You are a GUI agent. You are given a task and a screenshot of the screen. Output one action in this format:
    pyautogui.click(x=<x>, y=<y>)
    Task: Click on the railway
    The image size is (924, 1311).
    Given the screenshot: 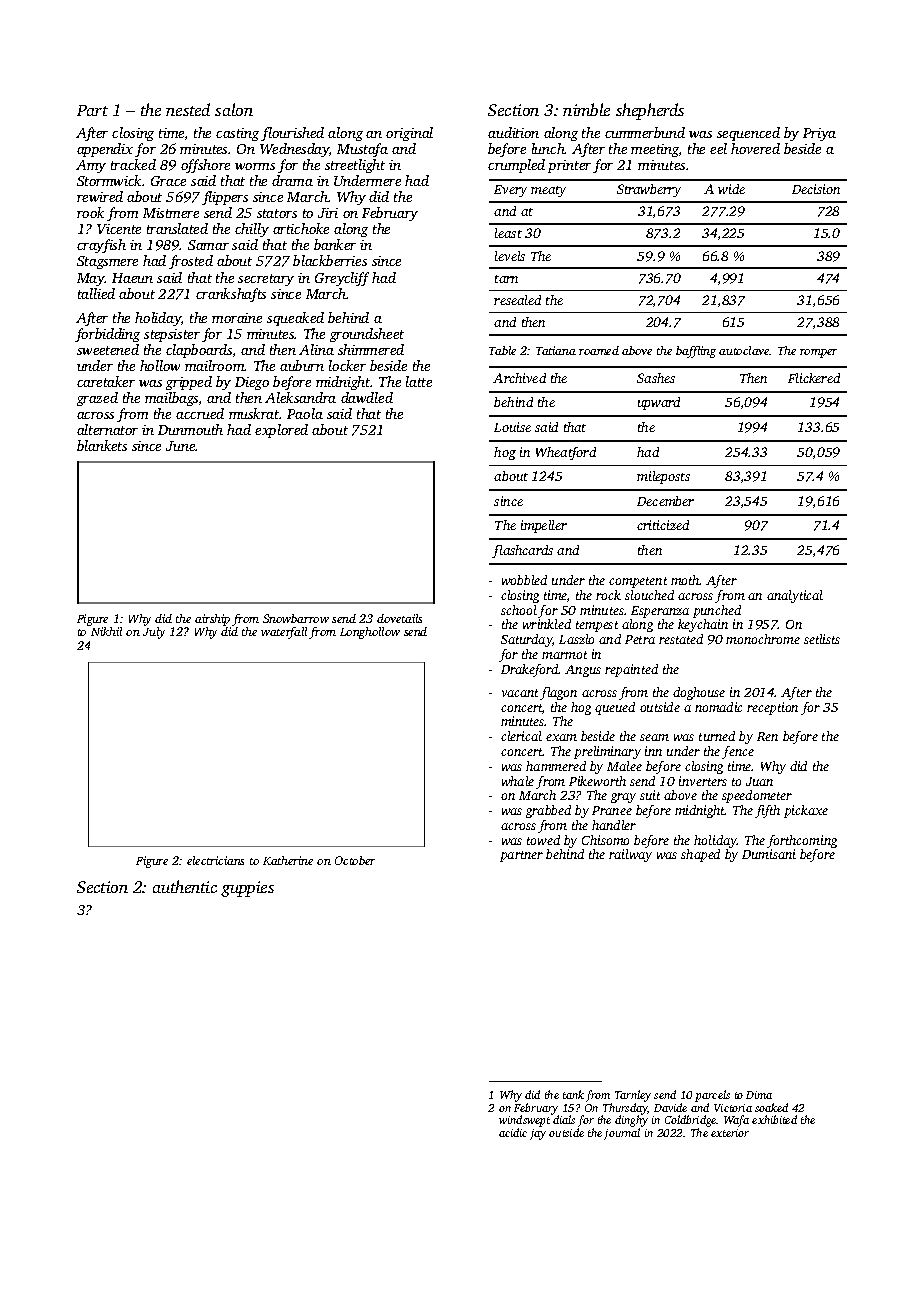 What is the action you would take?
    pyautogui.click(x=630, y=855)
